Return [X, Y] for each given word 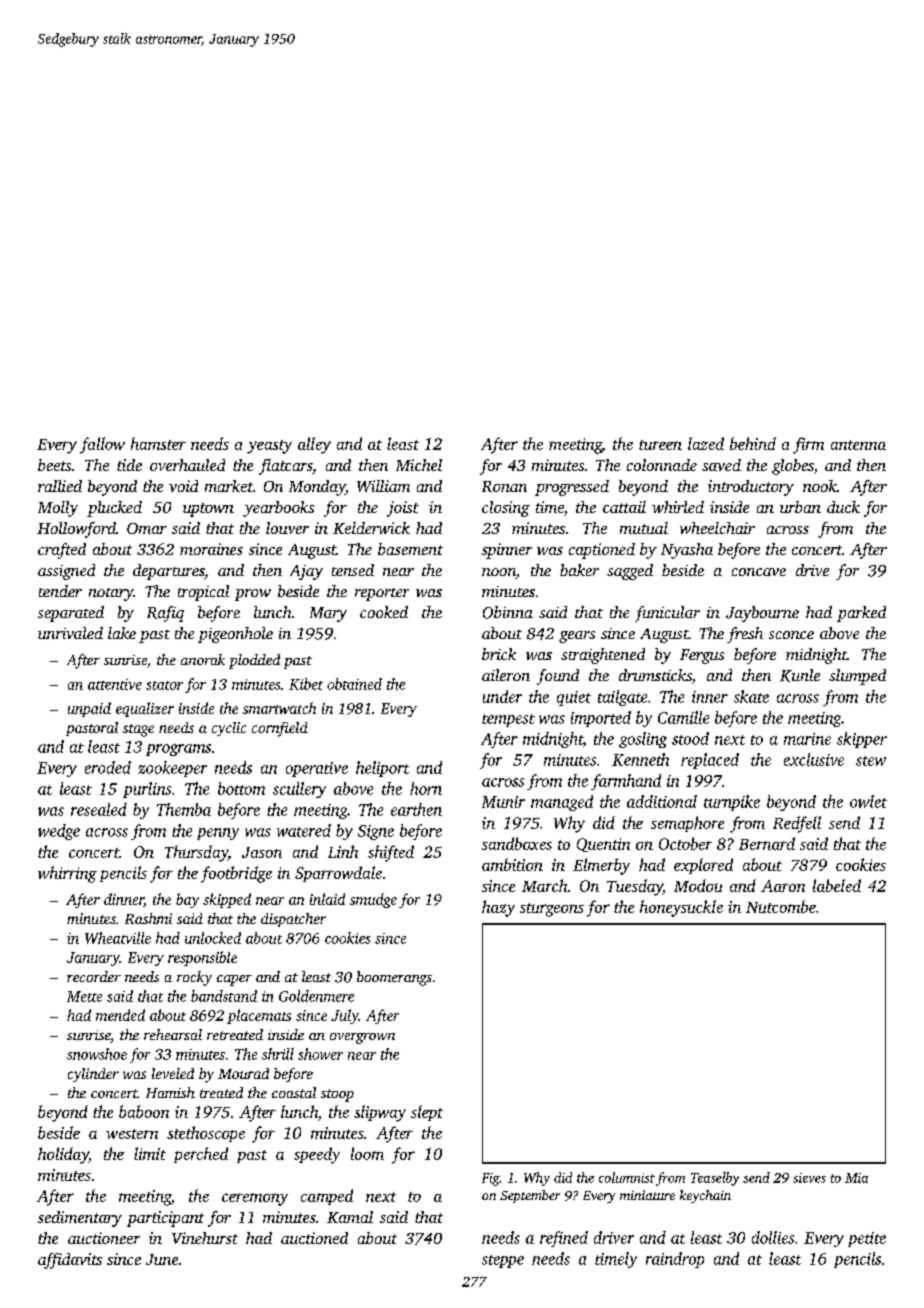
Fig [490, 1179]
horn [426, 788]
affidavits [70, 1261]
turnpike [732, 803]
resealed [99, 809]
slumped [857, 677]
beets [54, 465]
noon [499, 573]
